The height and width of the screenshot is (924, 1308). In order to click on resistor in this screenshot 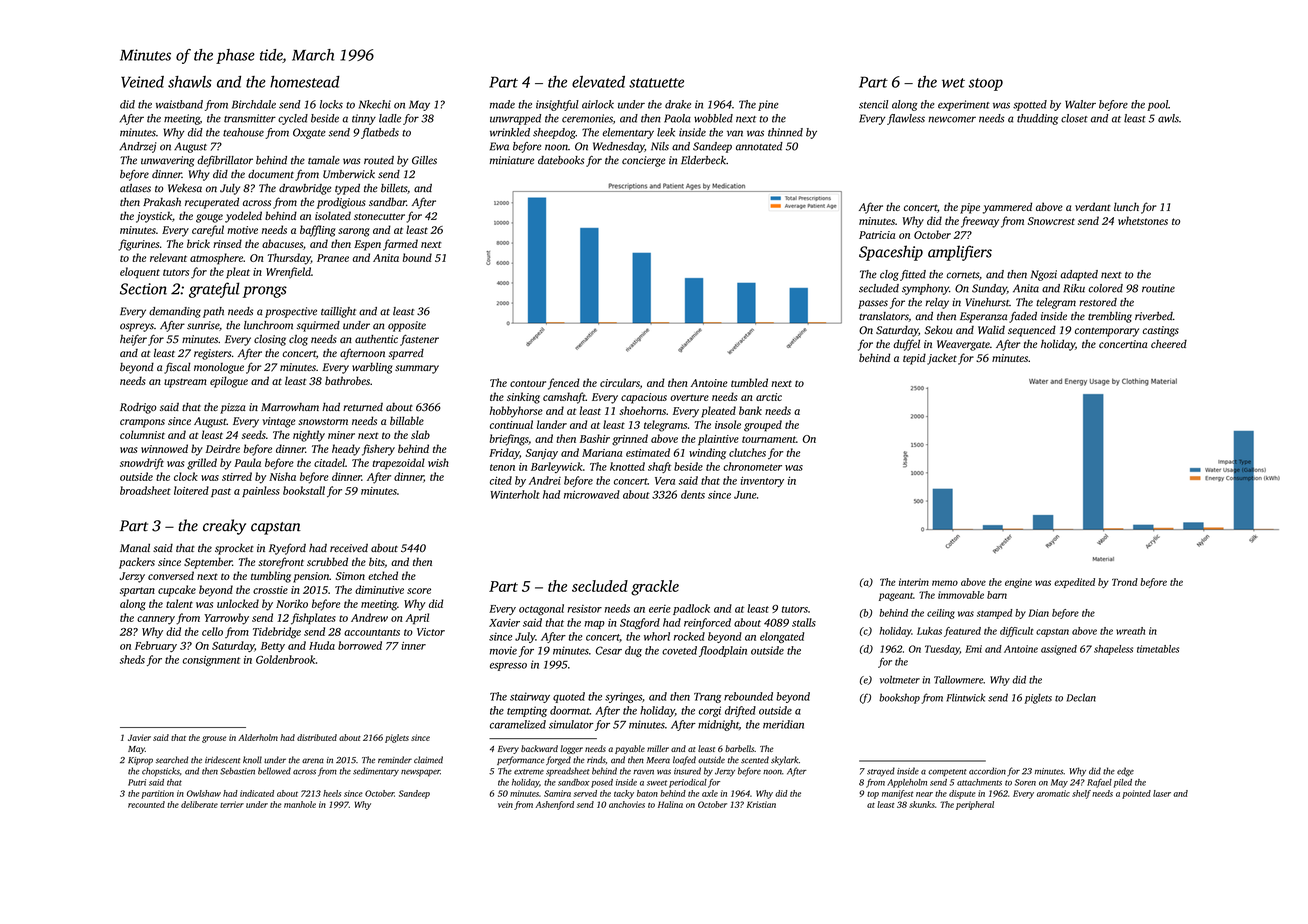, I will do `click(585, 609)`.
